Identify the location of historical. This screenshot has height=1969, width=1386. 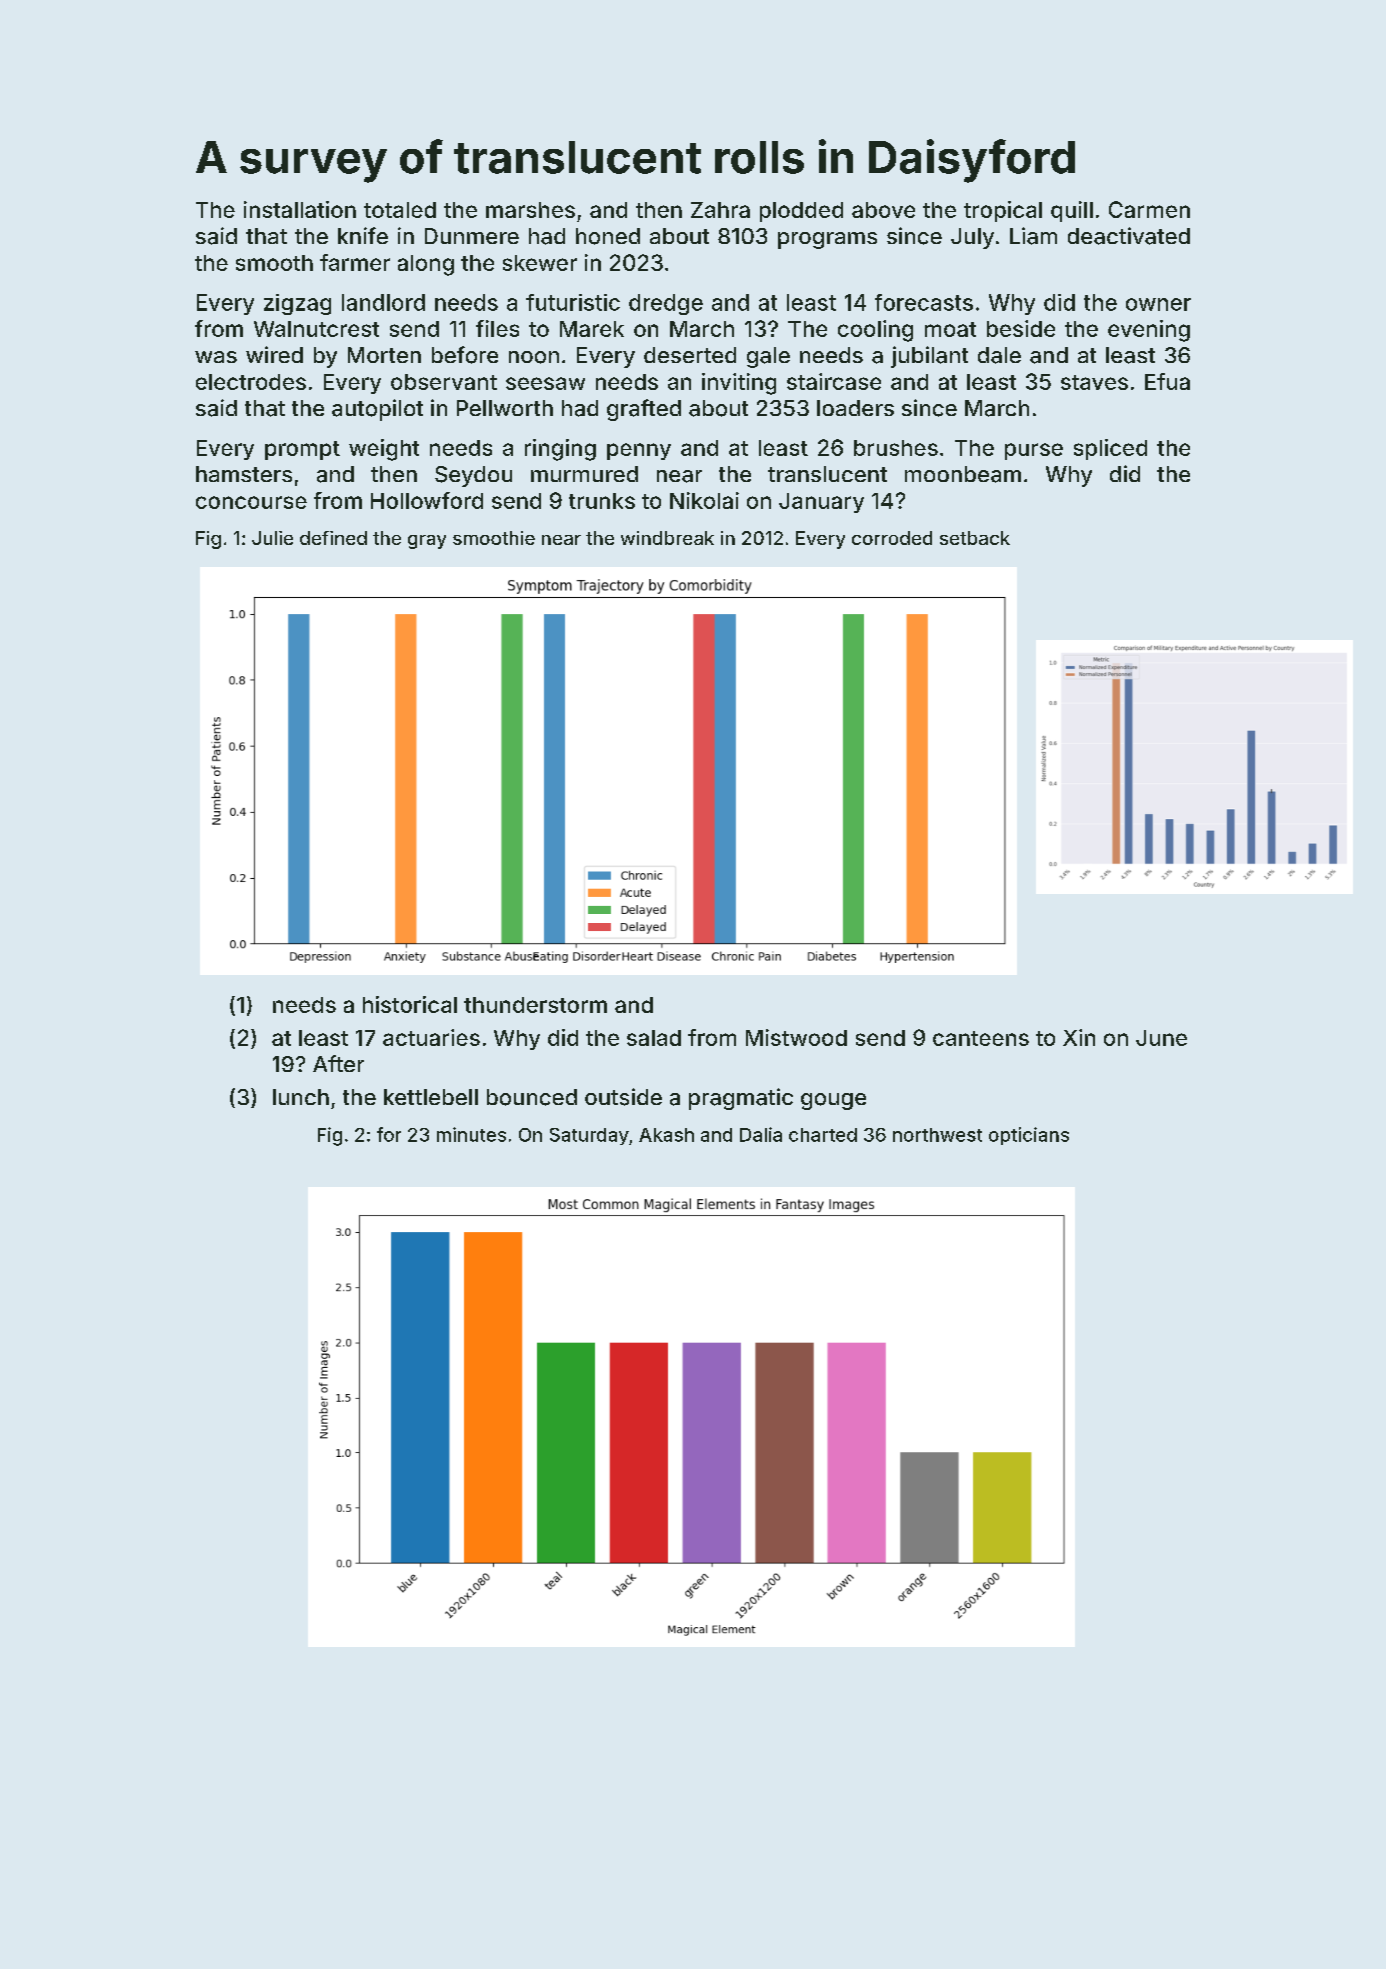
(410, 1004).
